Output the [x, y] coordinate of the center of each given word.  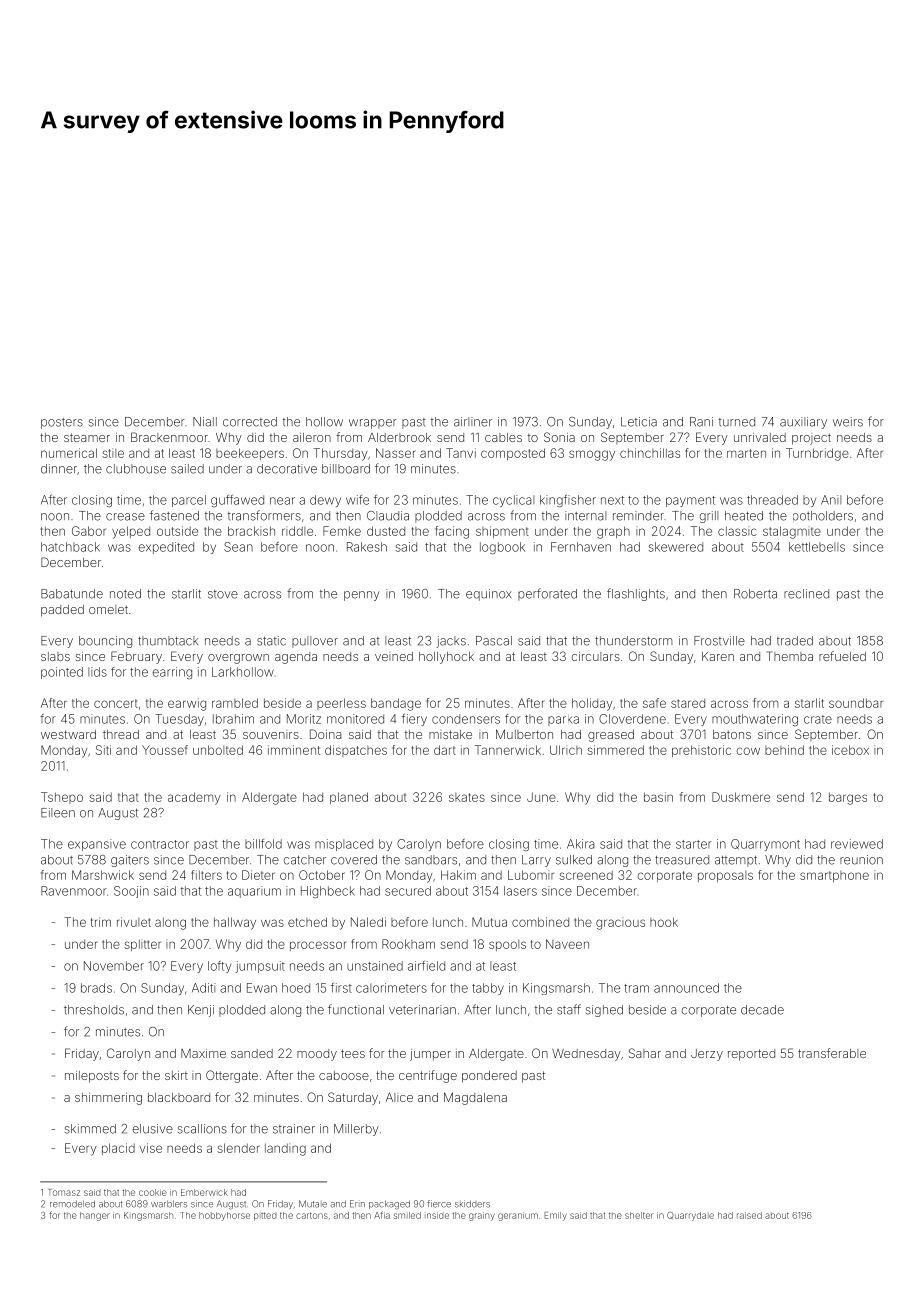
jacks [451, 642]
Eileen [58, 813]
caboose [344, 1075]
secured [408, 891]
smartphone [834, 876]
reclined [806, 594]
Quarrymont [765, 845]
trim [101, 922]
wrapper [373, 424]
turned [737, 422]
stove [223, 594]
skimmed [90, 1129]
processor [318, 946]
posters [62, 423]
